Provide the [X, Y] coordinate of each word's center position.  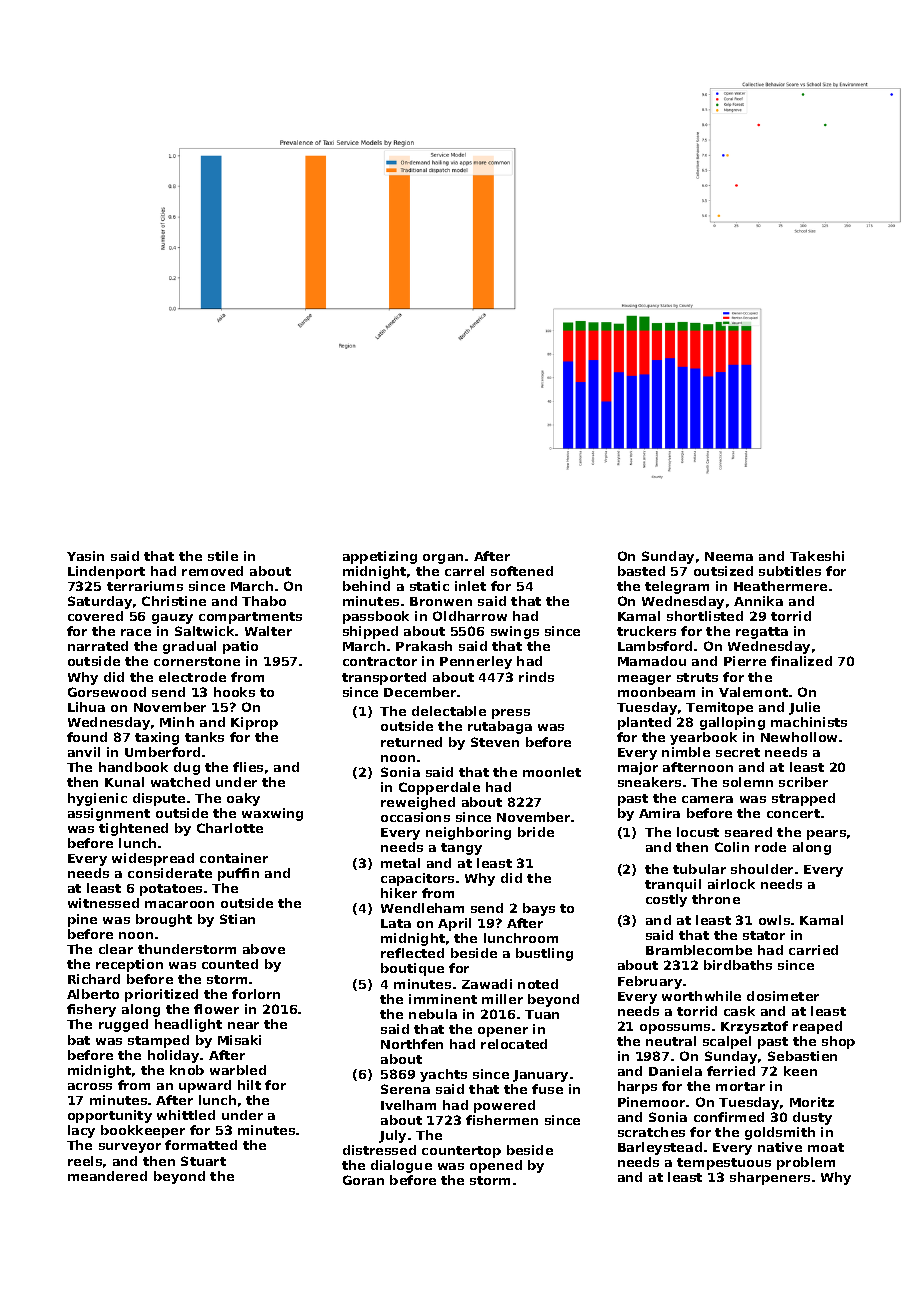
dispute [159, 799]
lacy [81, 1131]
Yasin [85, 556]
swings [515, 632]
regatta [762, 633]
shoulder [762, 869]
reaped [817, 1027]
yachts [443, 1075]
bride [536, 832]
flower [216, 1009]
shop [838, 1042]
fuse [547, 1089]
